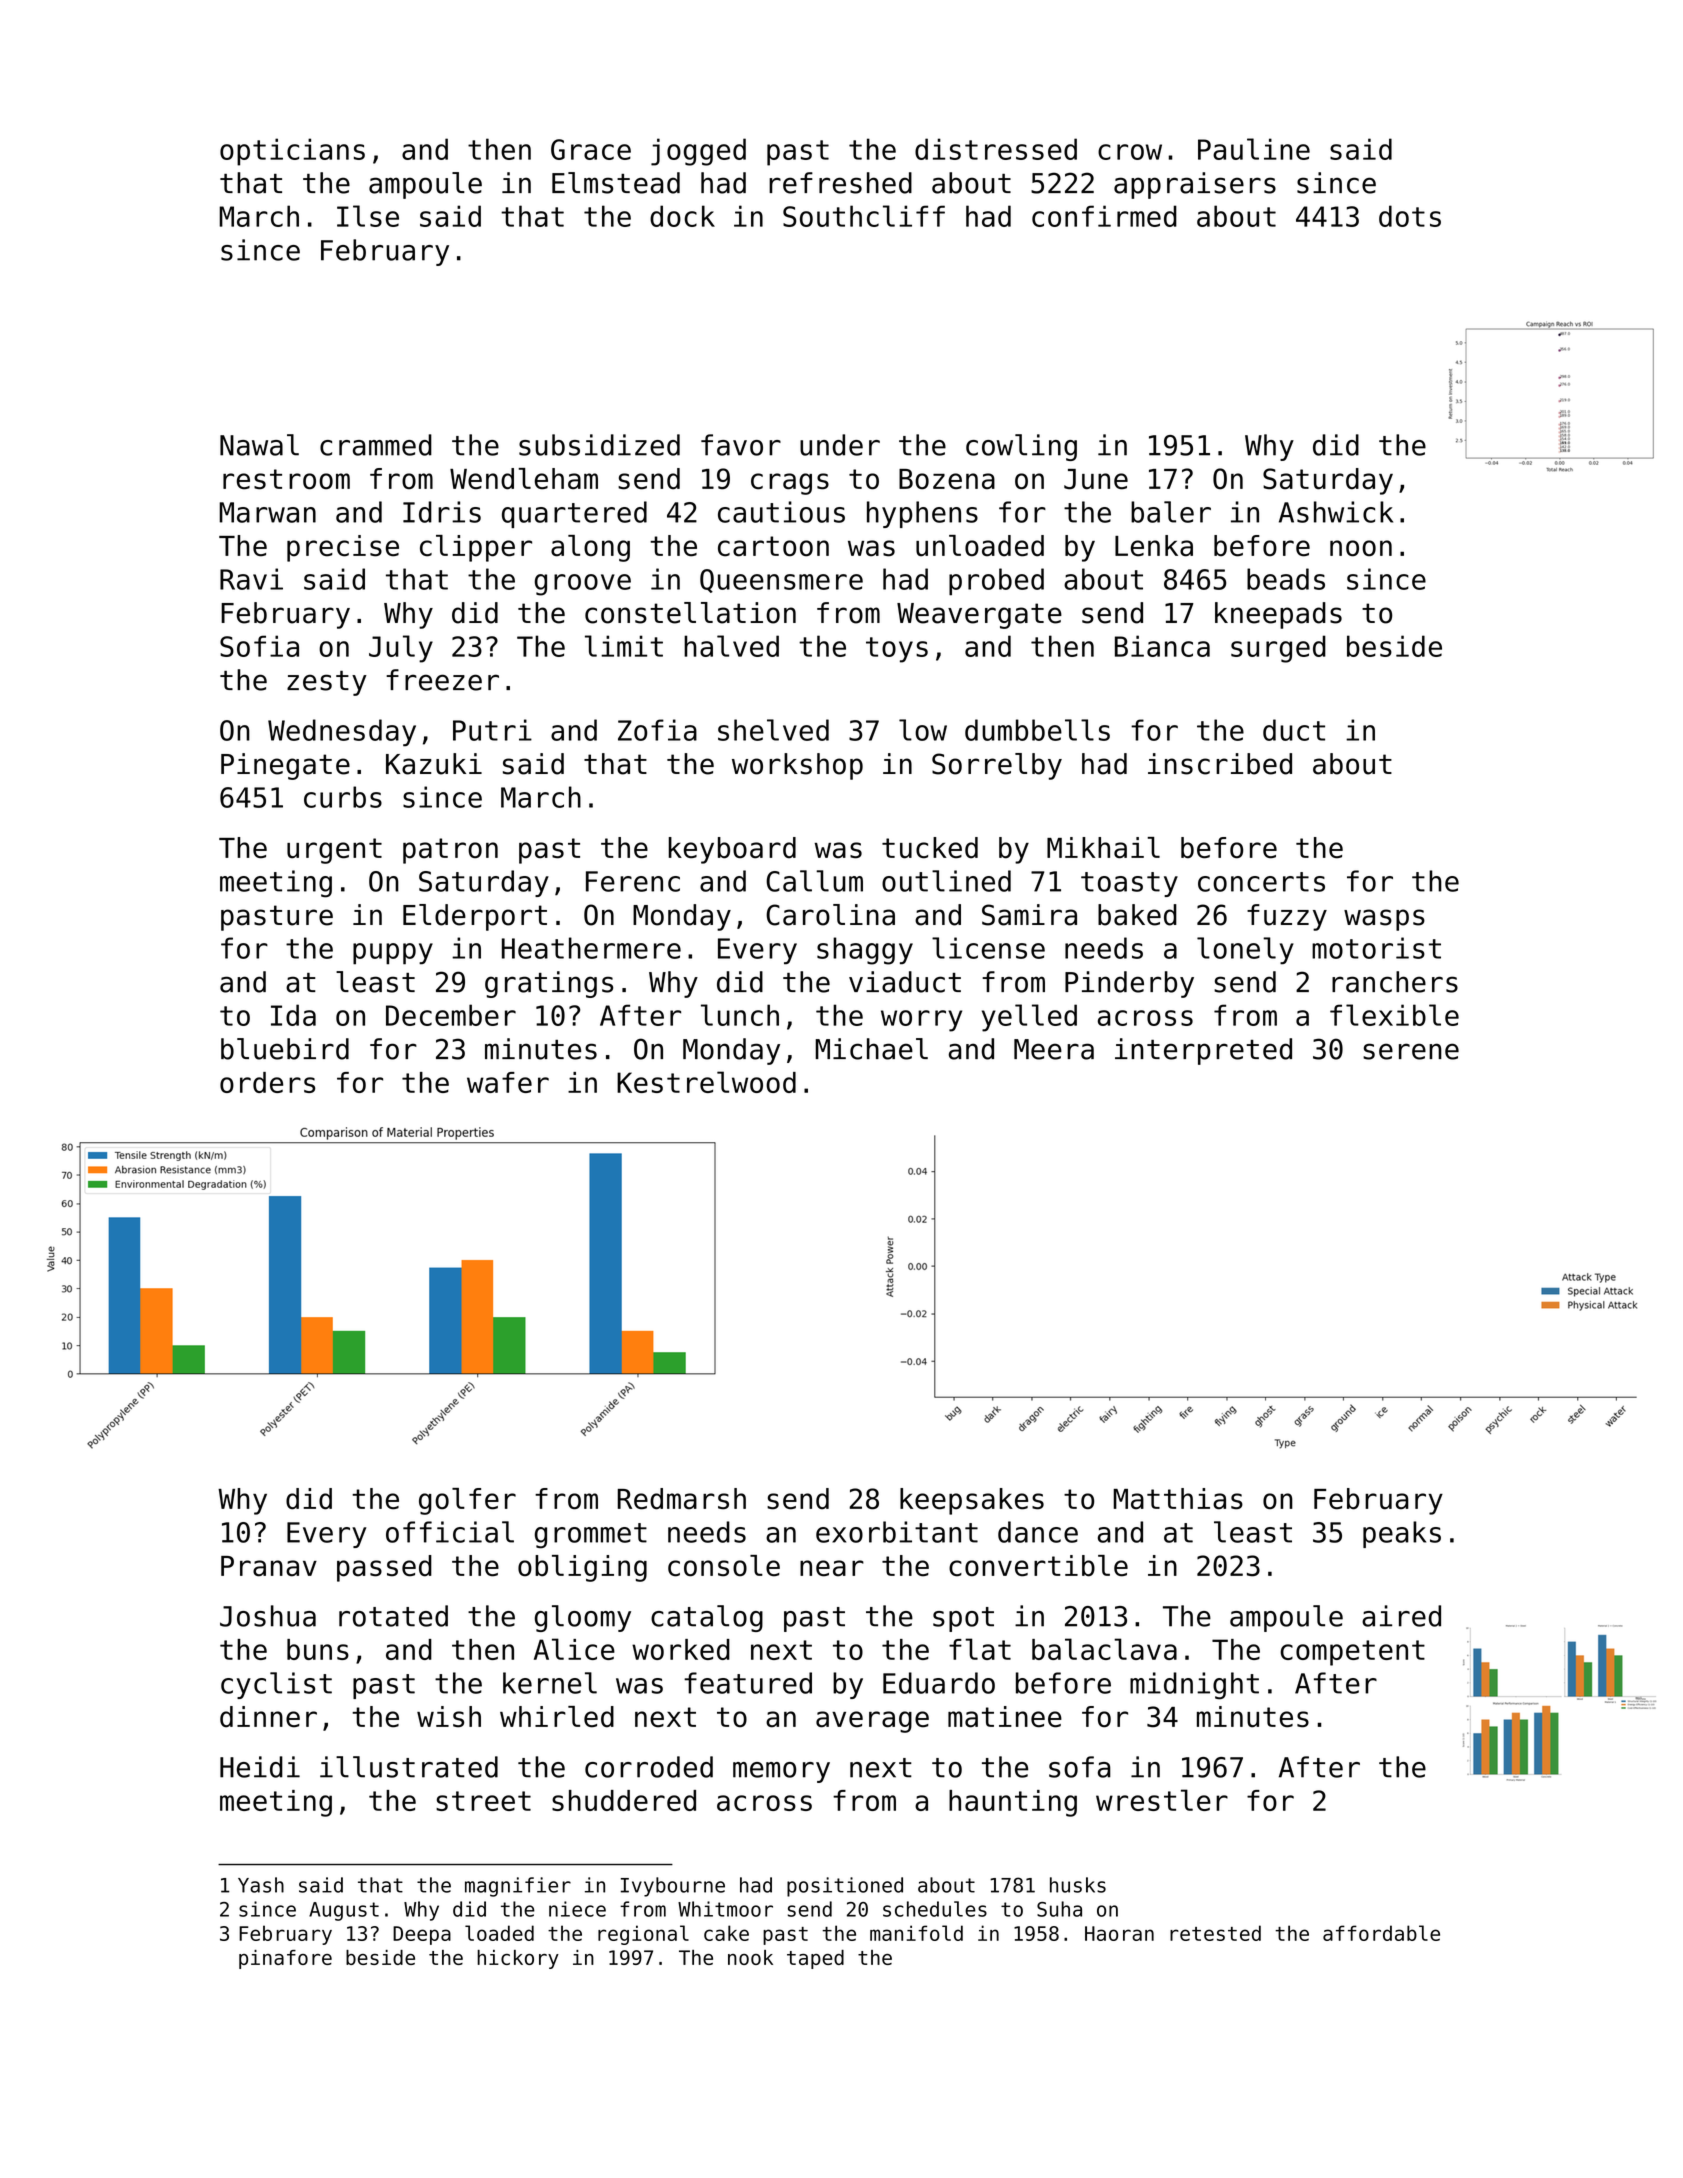 This screenshot has width=1683, height=2178. Describe the element at coordinates (1103, 848) in the screenshot. I see `Mikhail` at that location.
